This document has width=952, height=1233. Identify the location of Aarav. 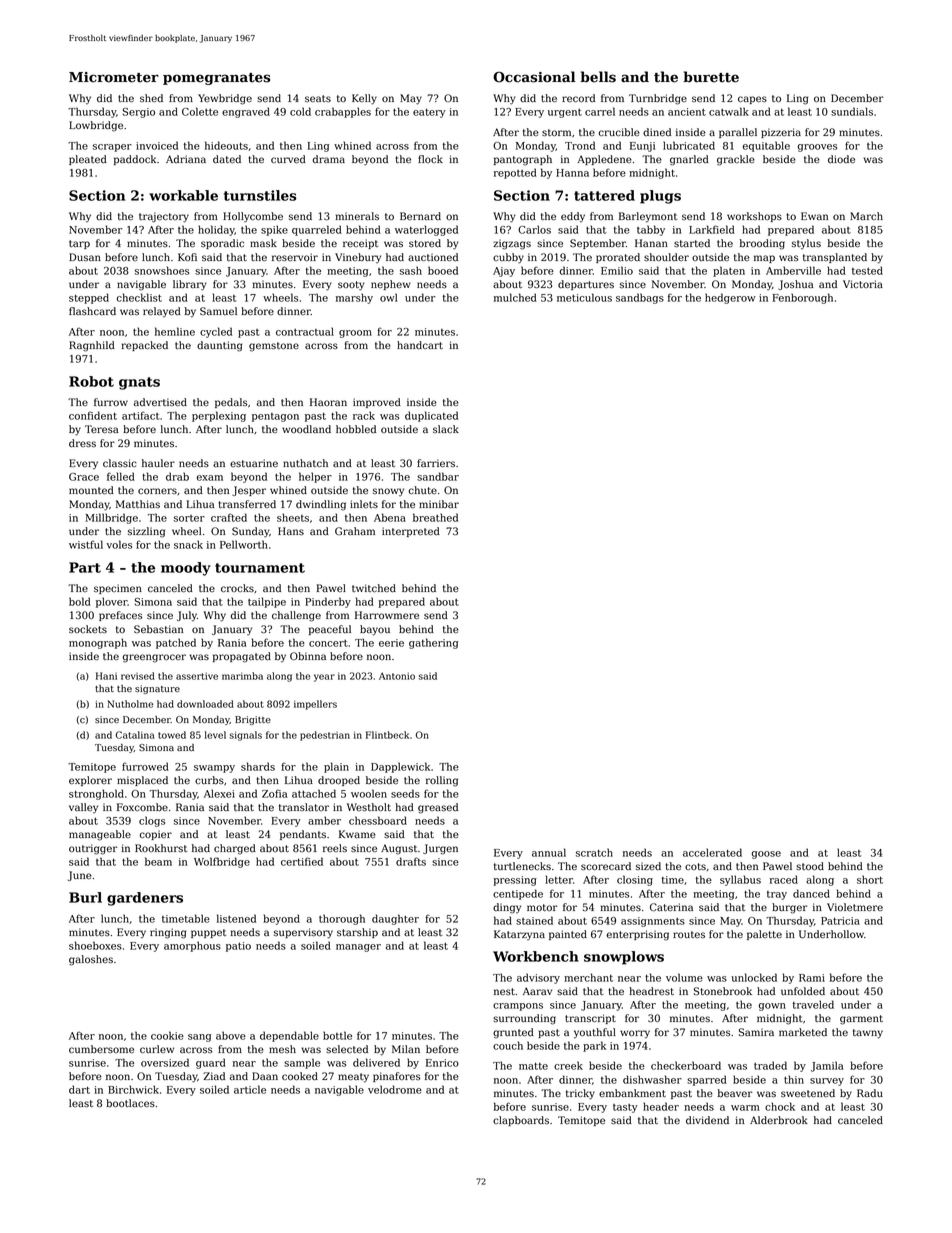
(537, 991).
